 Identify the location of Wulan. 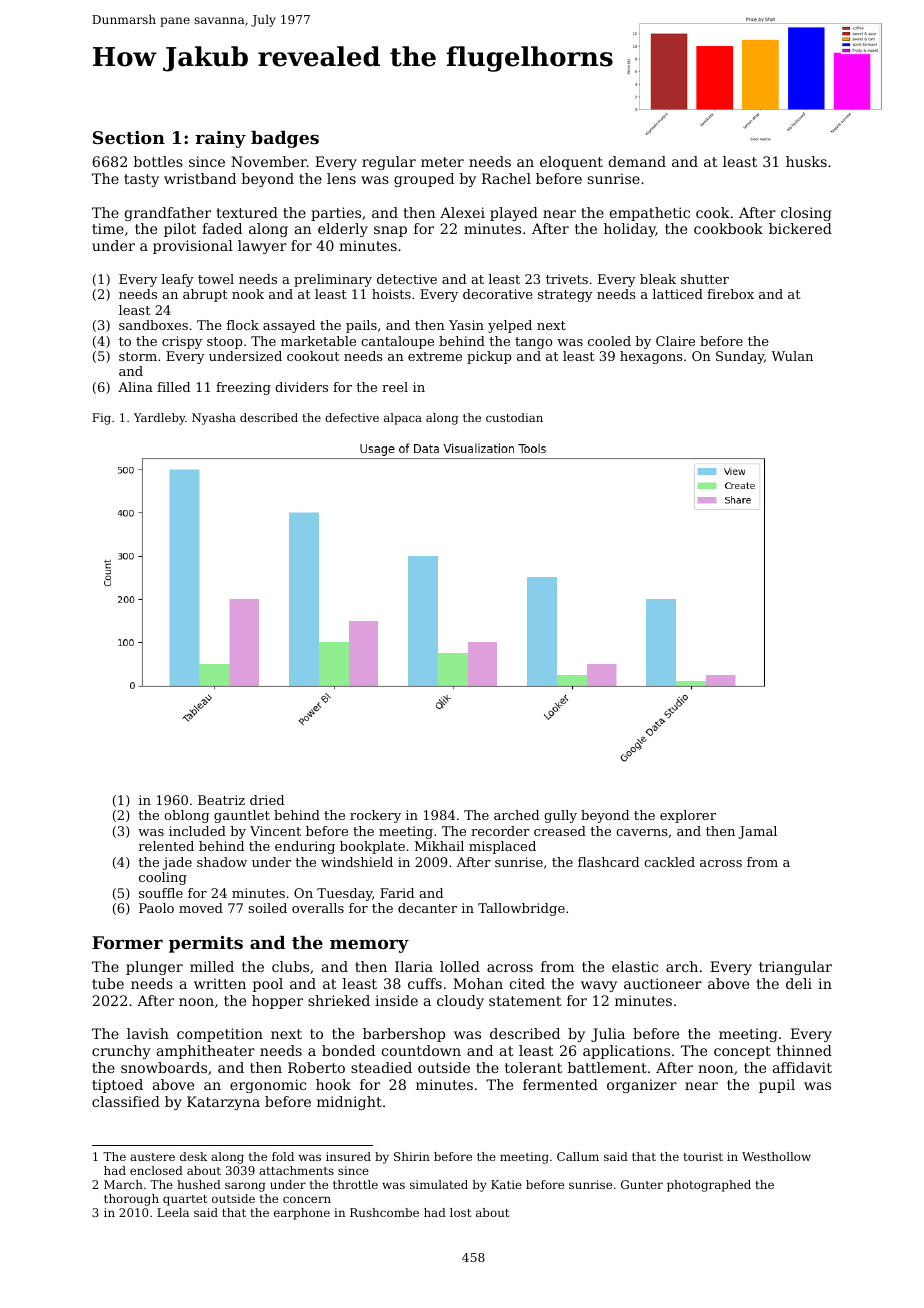
(792, 356).
